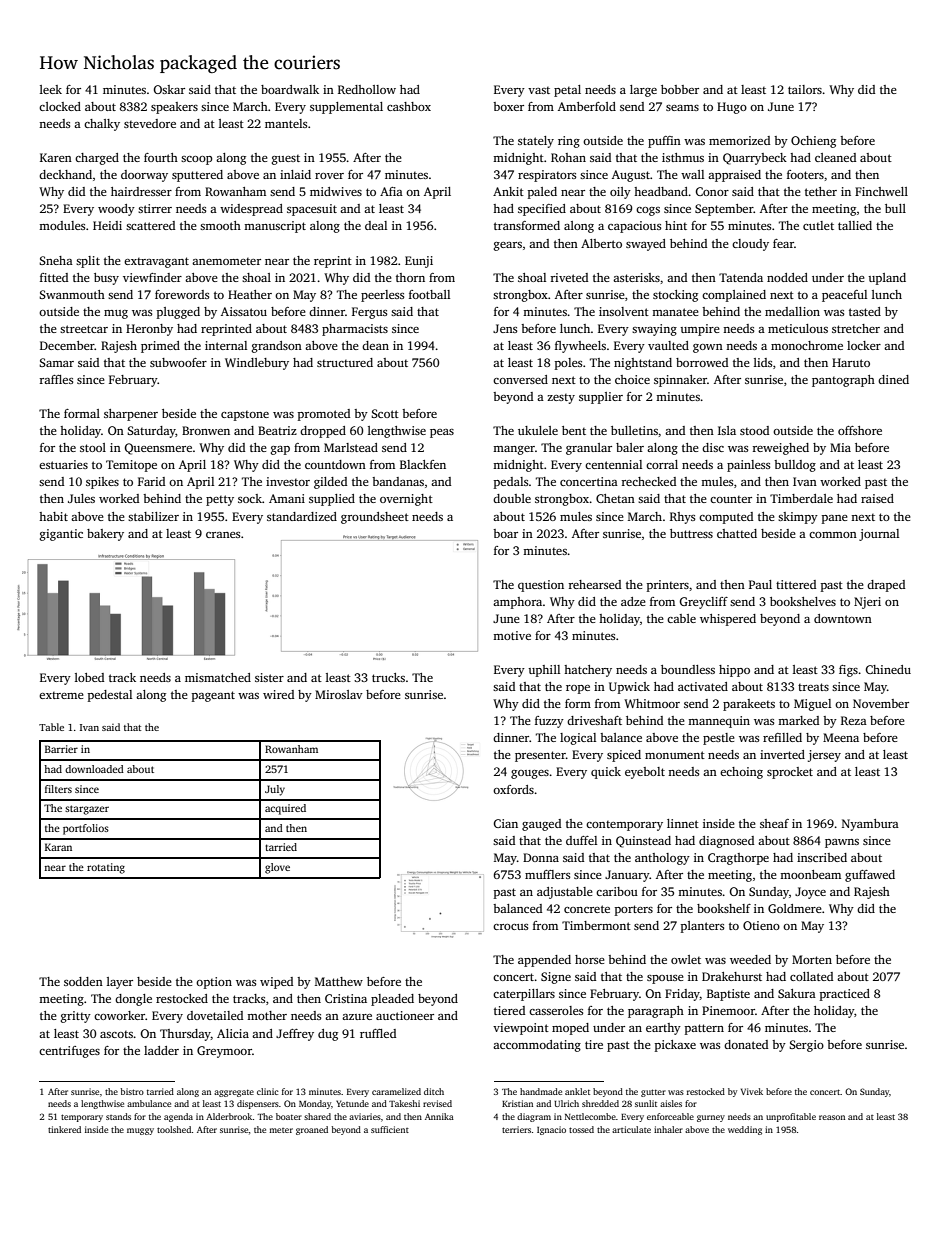  What do you see at coordinates (285, 809) in the document?
I see `acquired` at bounding box center [285, 809].
